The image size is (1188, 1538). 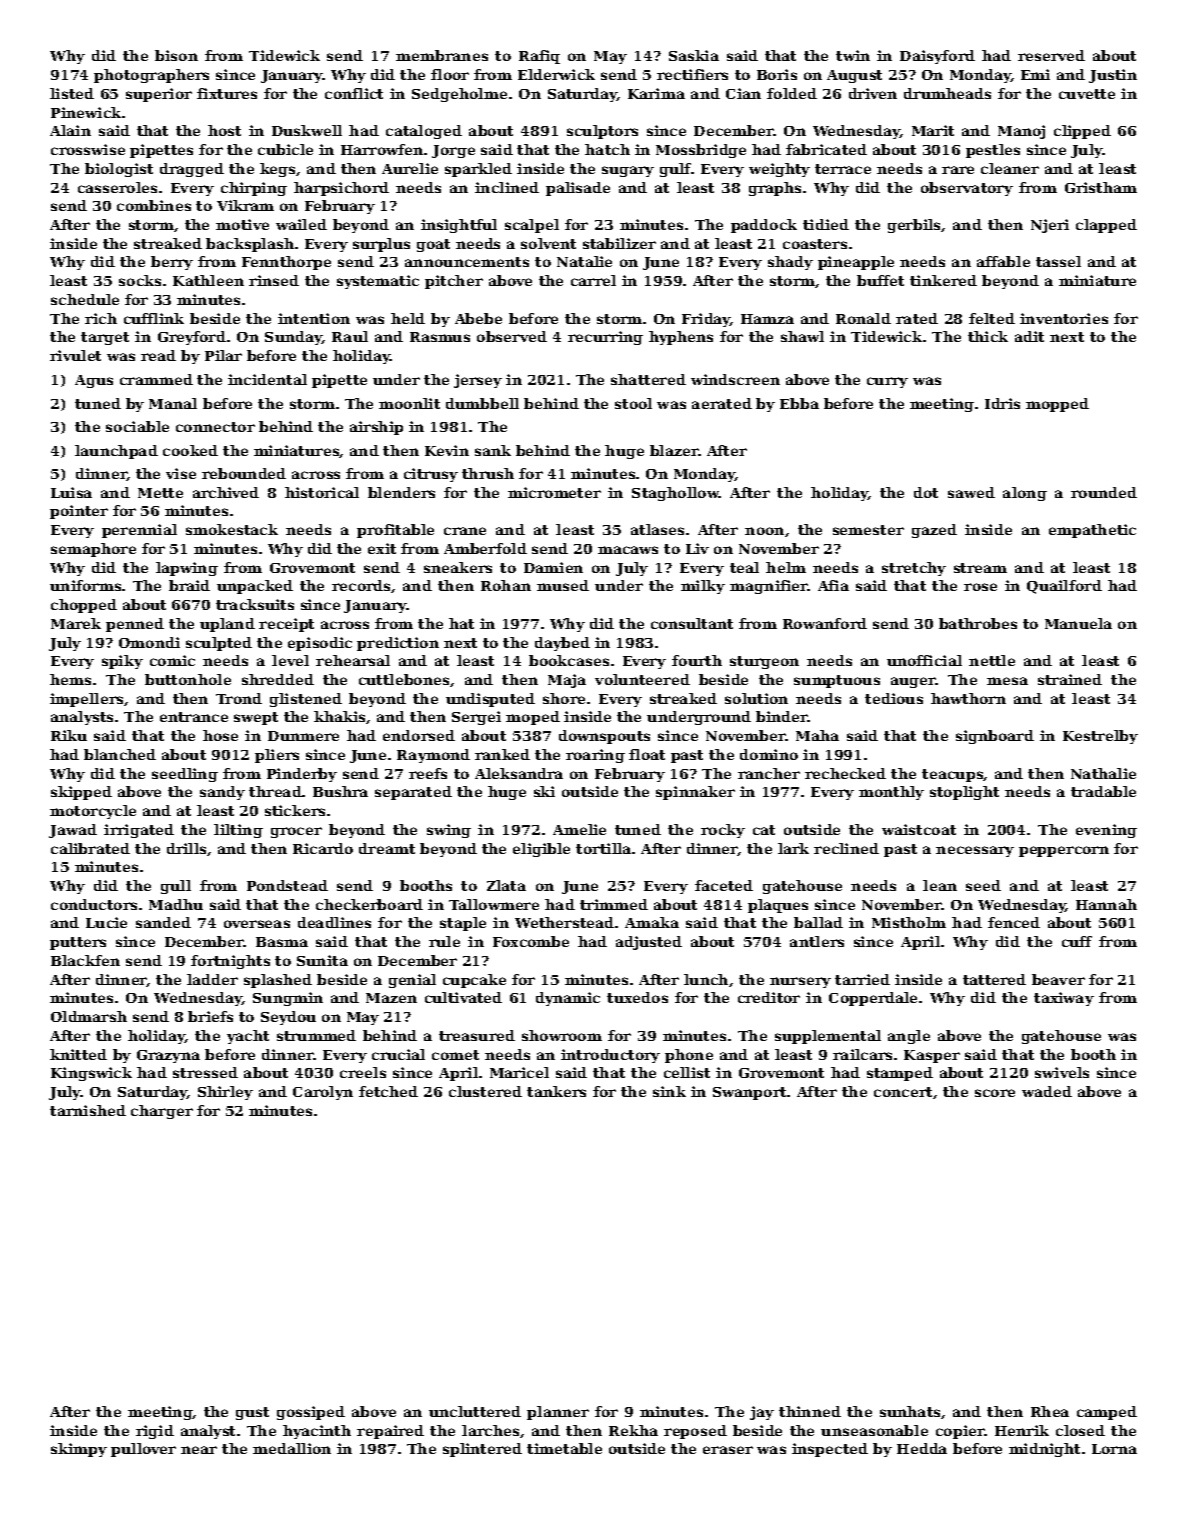 I want to click on Daisyford, so click(x=937, y=57).
